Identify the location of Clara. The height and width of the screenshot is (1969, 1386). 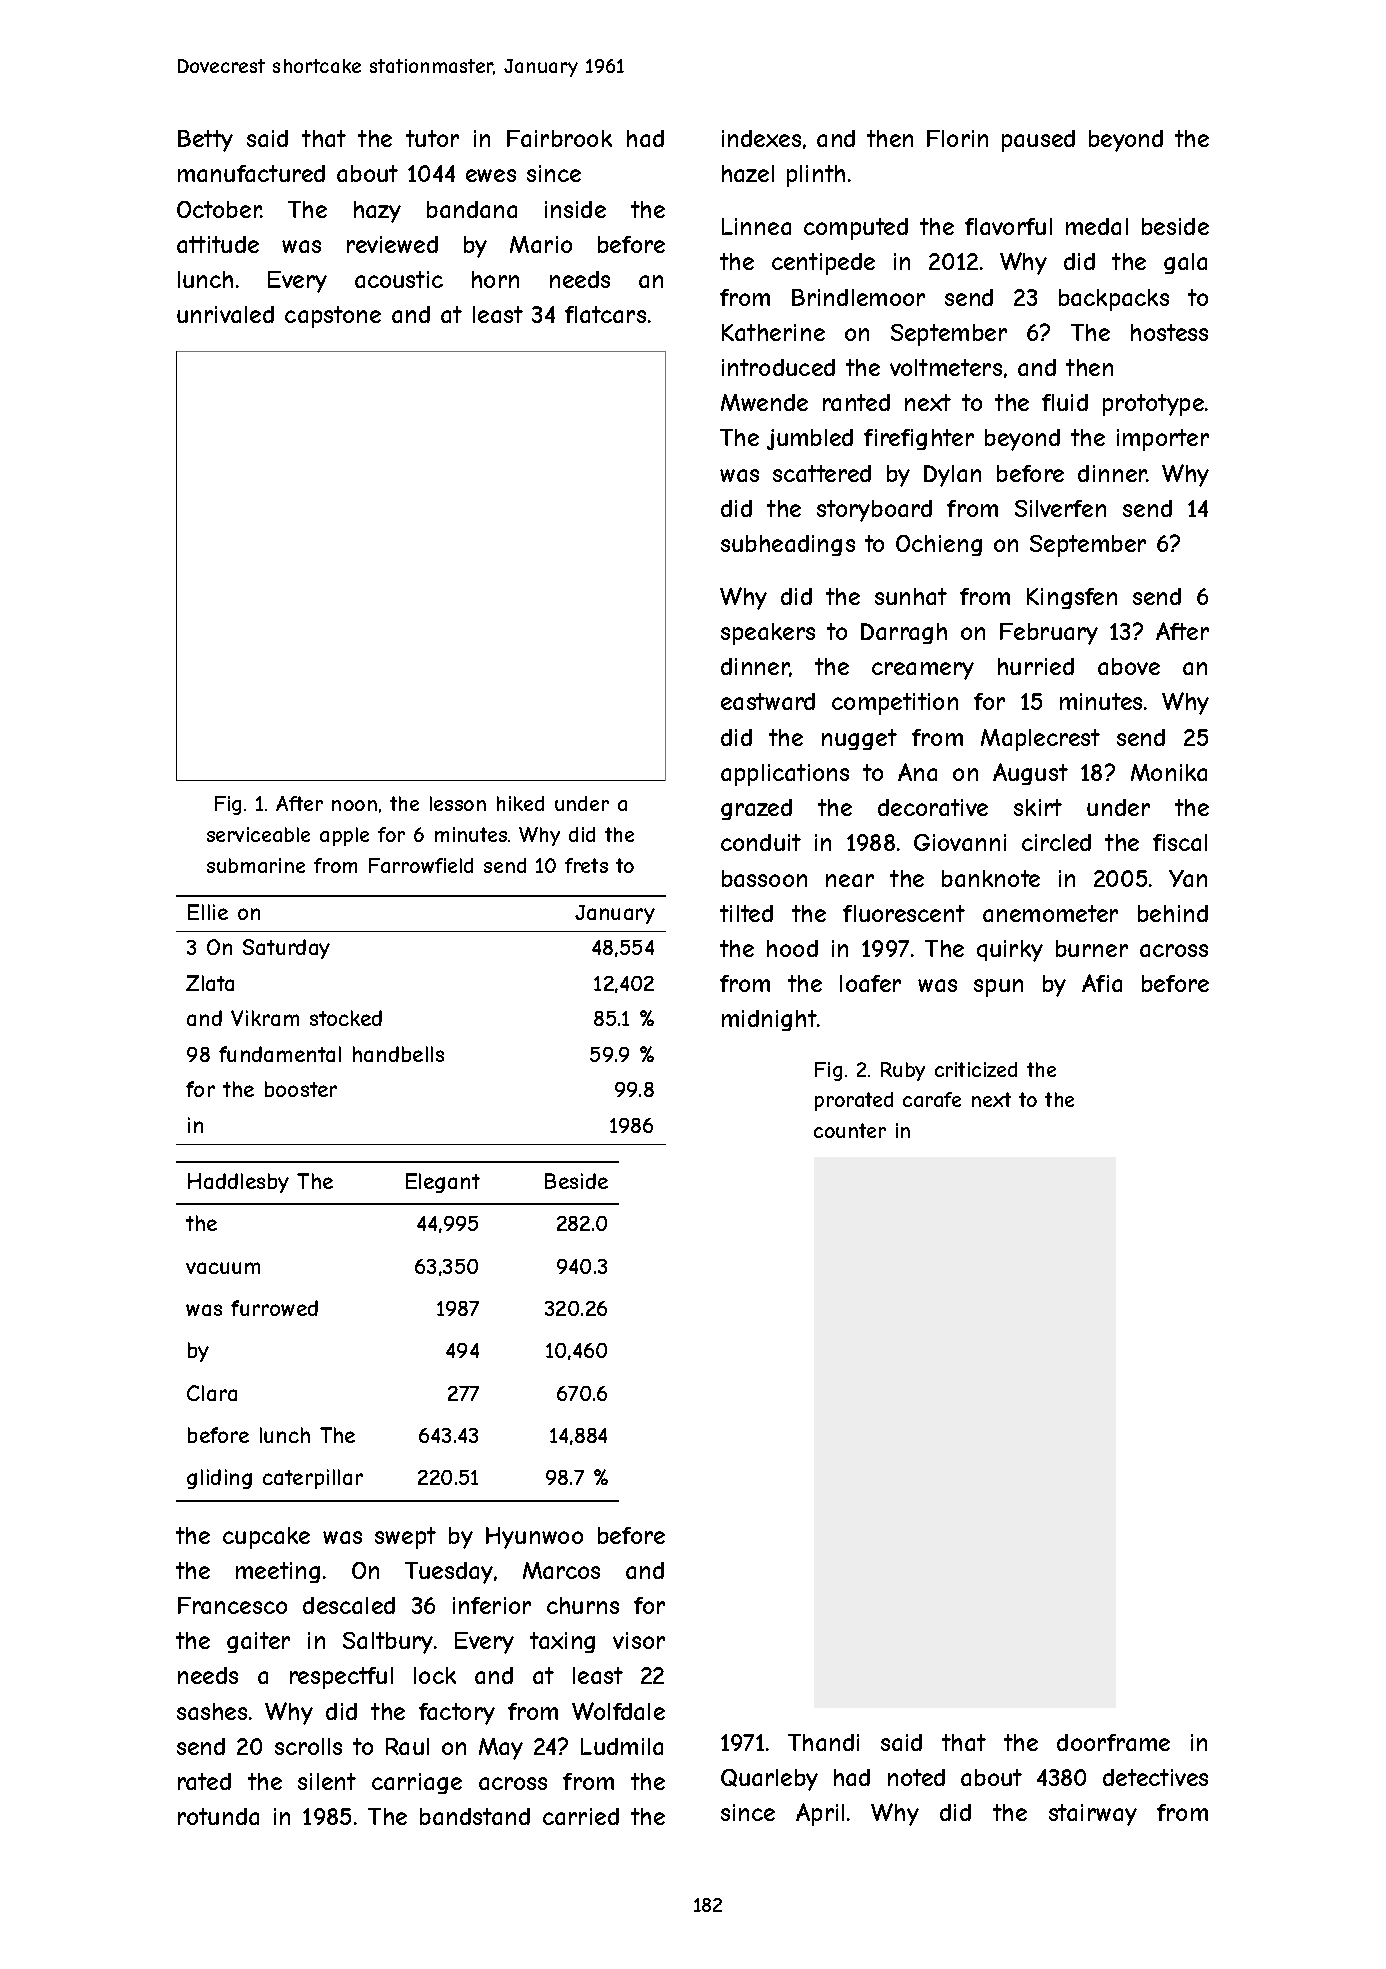
(212, 1393).
